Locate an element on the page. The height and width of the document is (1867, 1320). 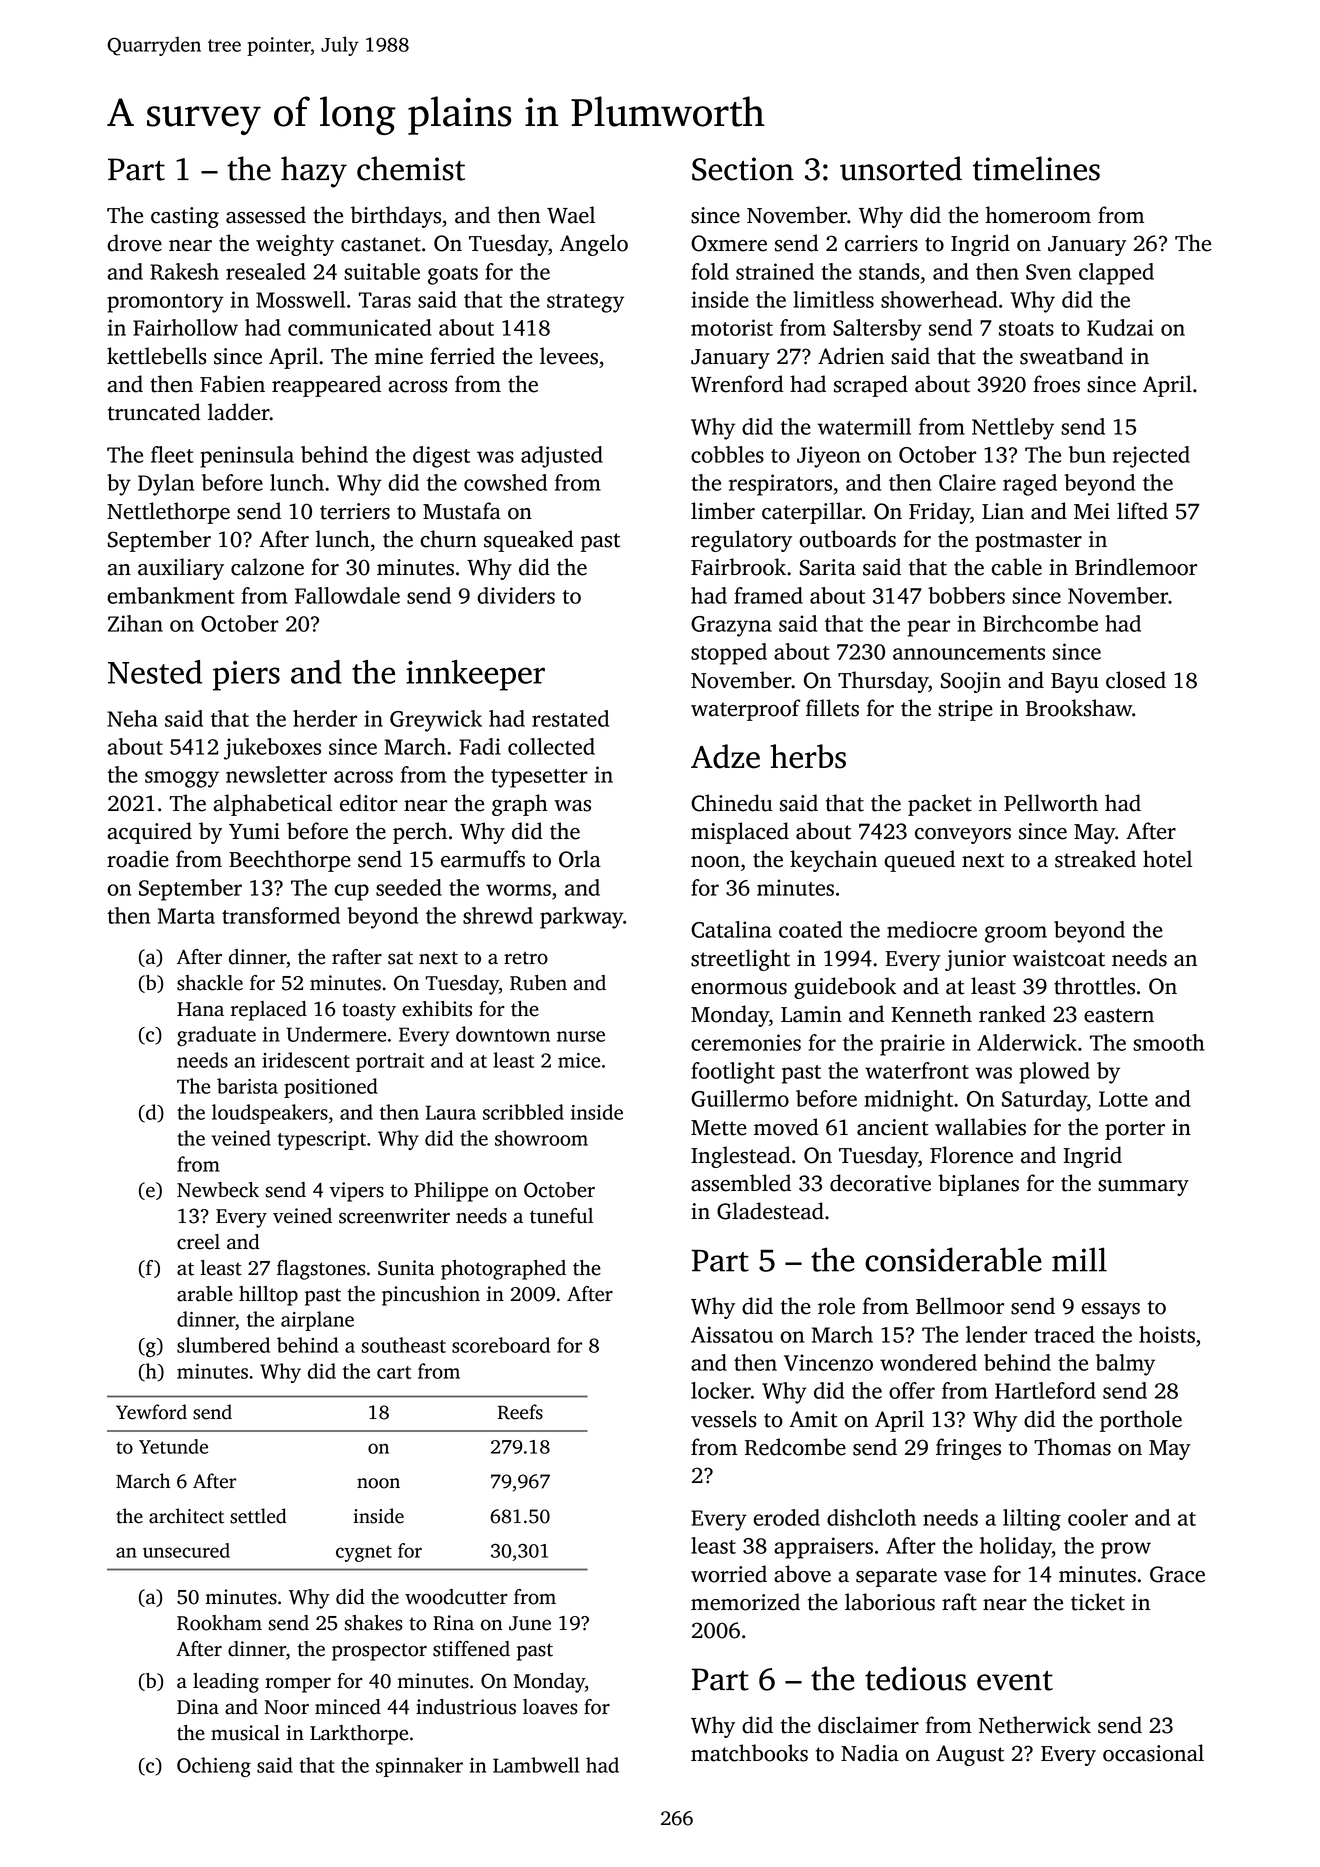
auxiliary is located at coordinates (181, 569).
